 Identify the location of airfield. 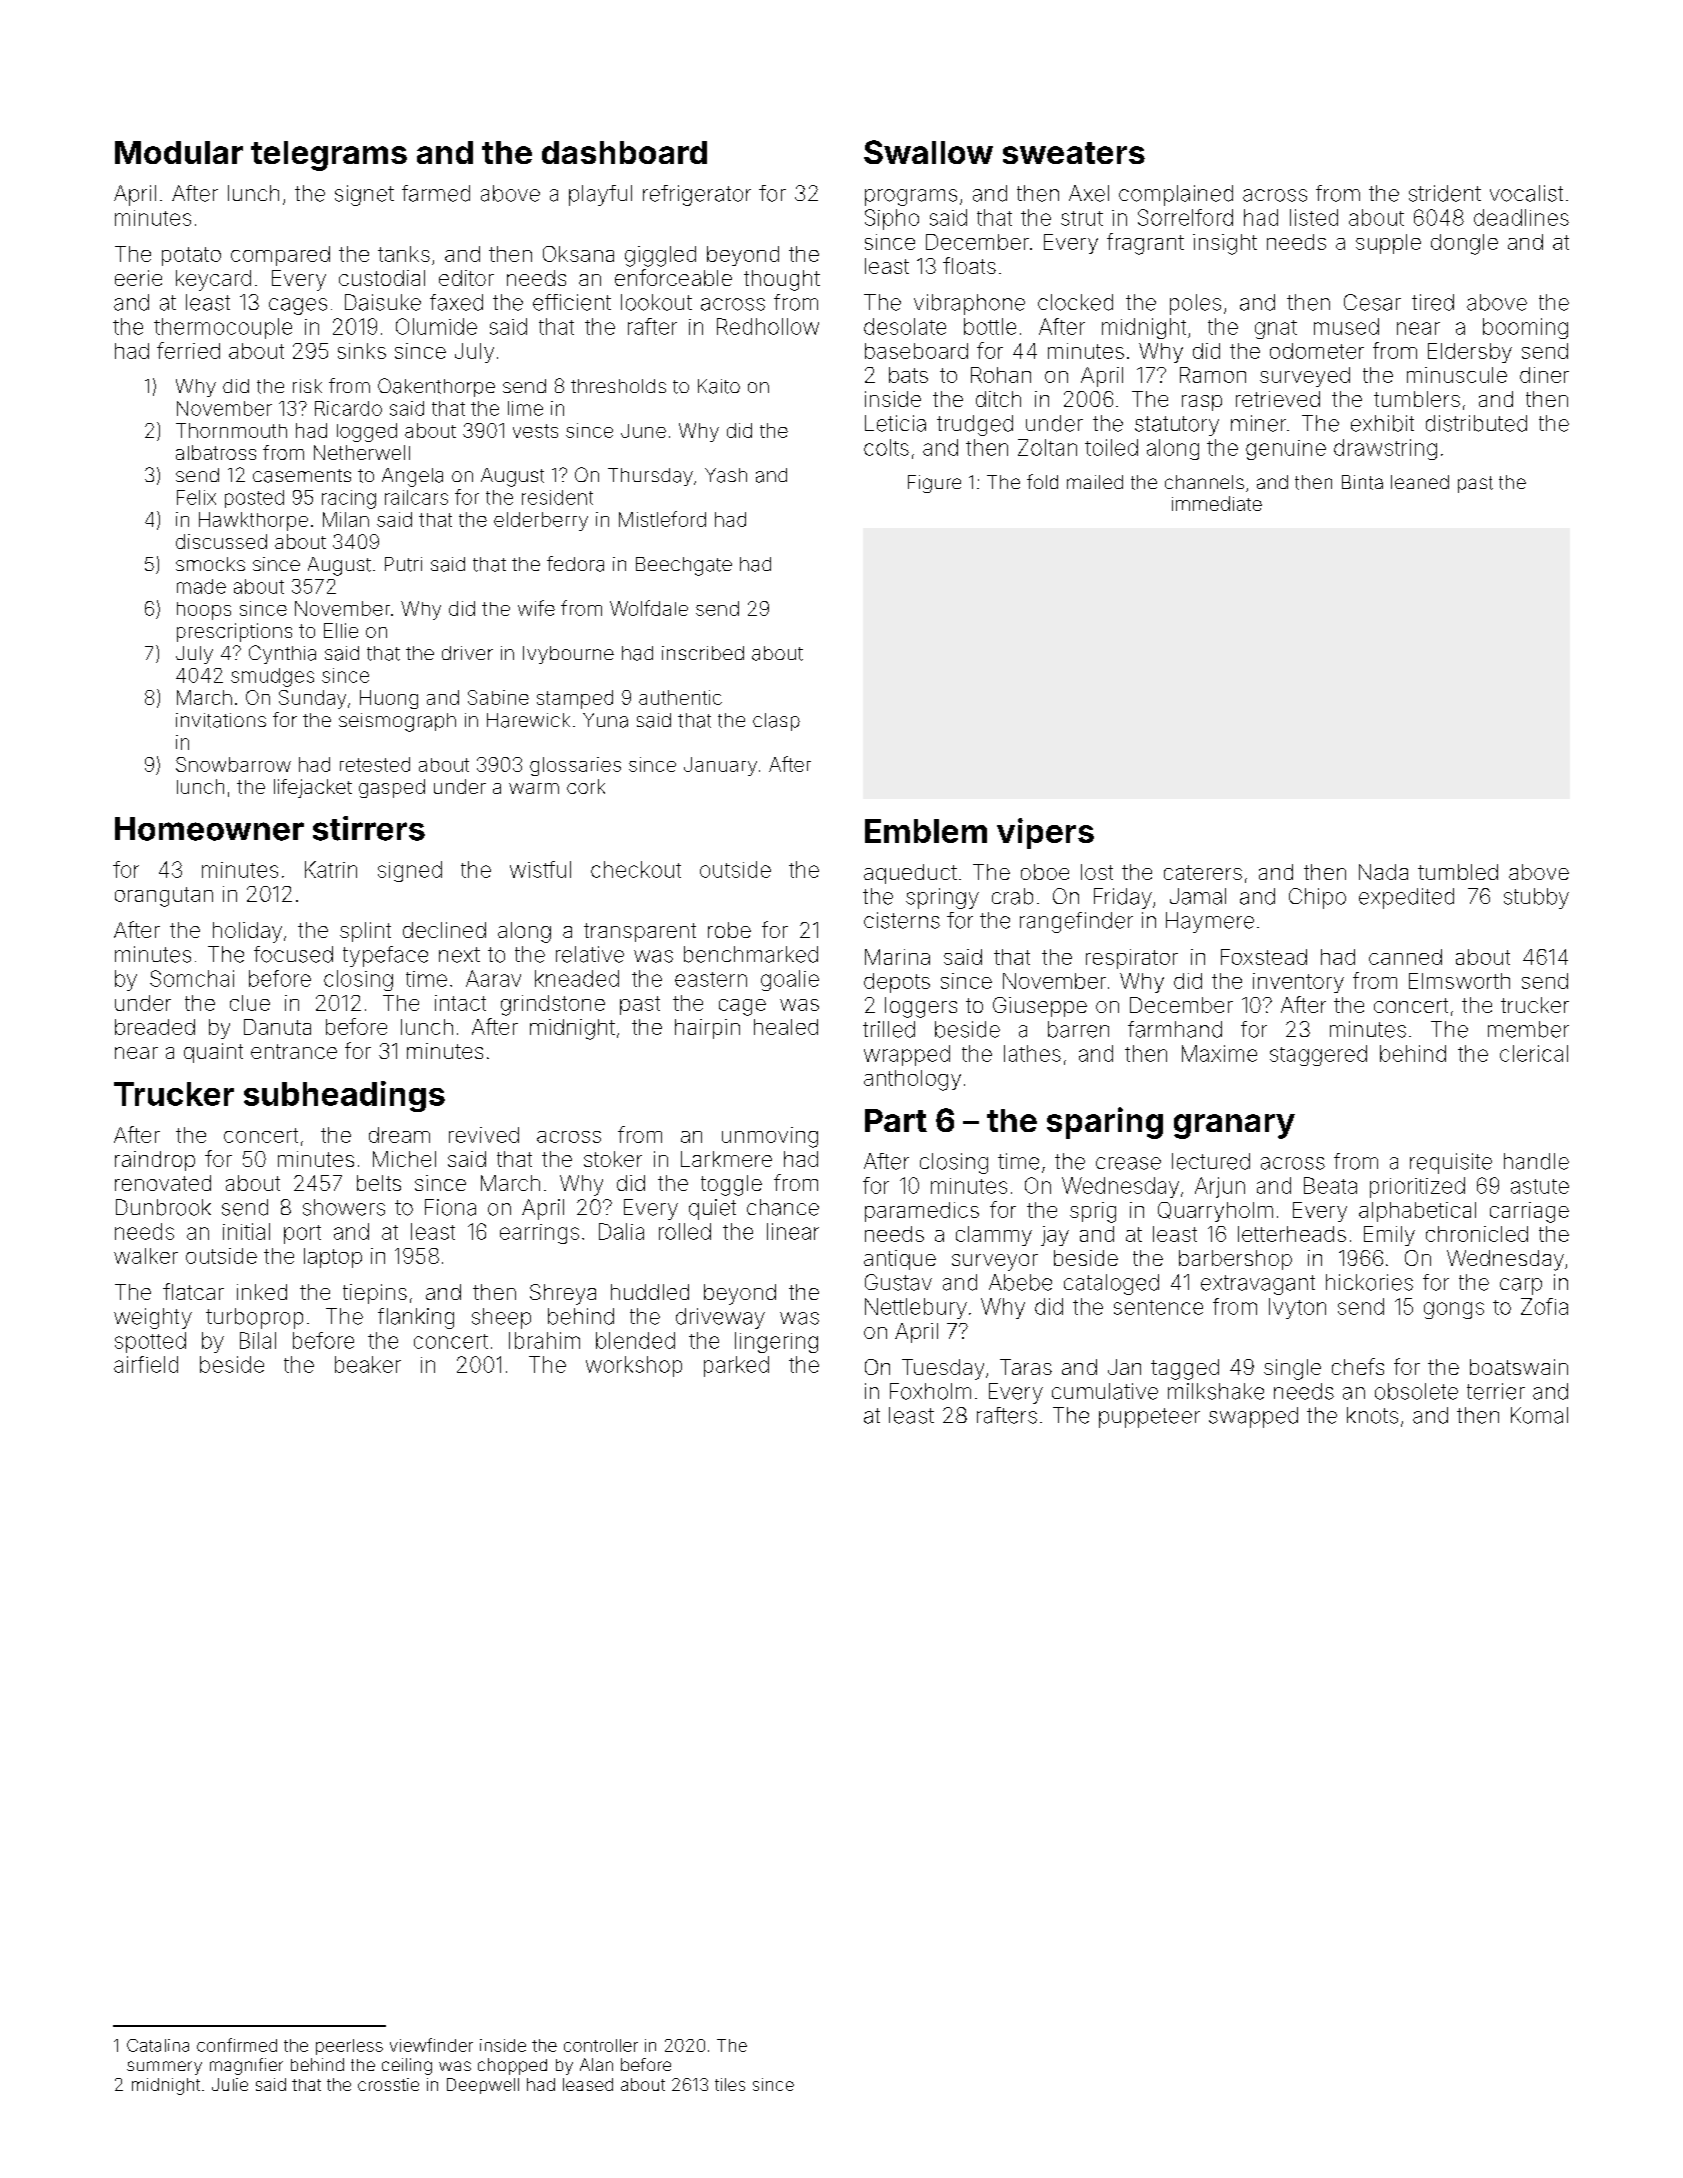
(146, 1364).
